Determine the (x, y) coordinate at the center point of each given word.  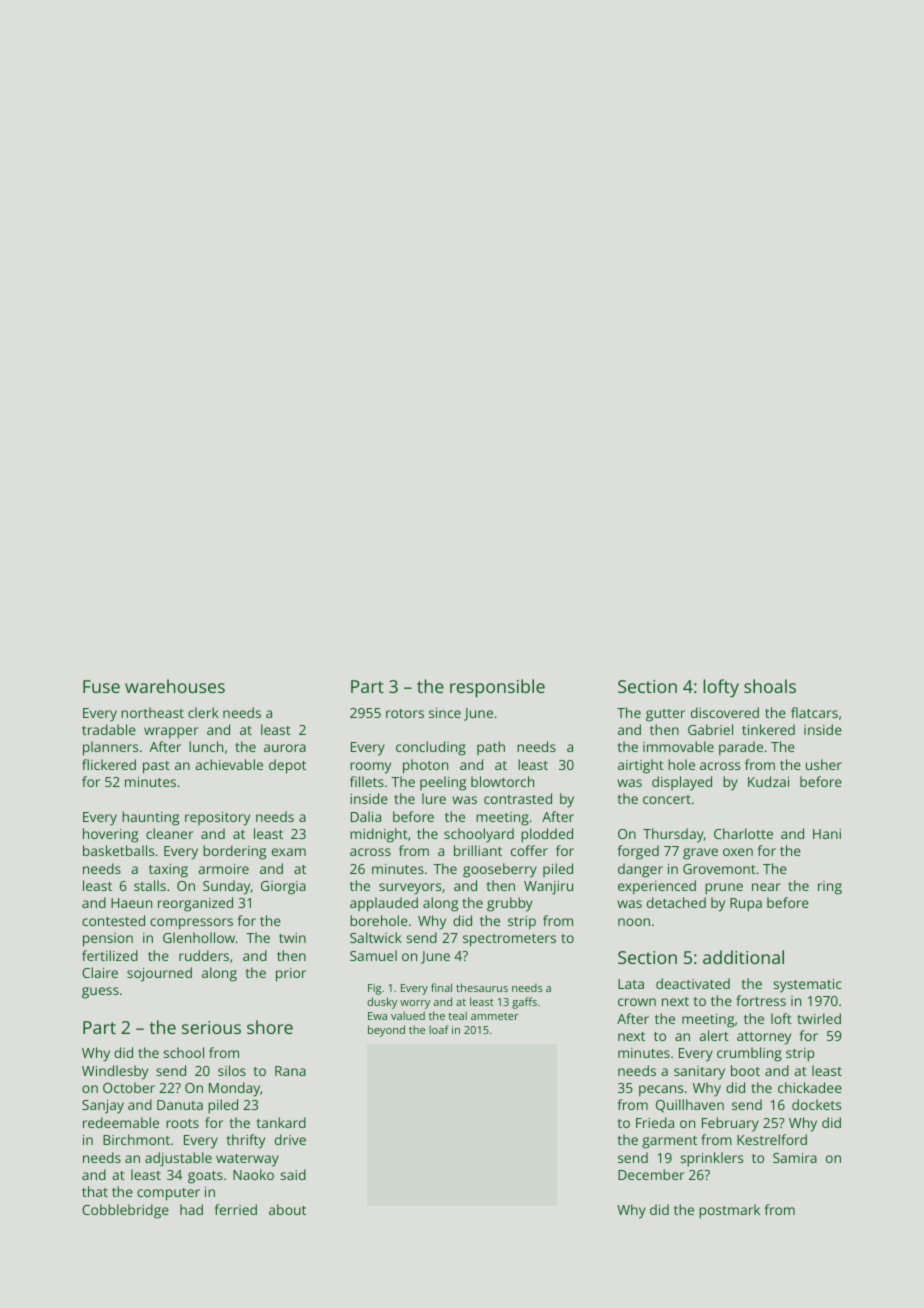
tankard (281, 1122)
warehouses (175, 686)
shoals (770, 686)
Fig (374, 989)
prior (291, 975)
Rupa (746, 905)
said (293, 1174)
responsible (497, 688)
